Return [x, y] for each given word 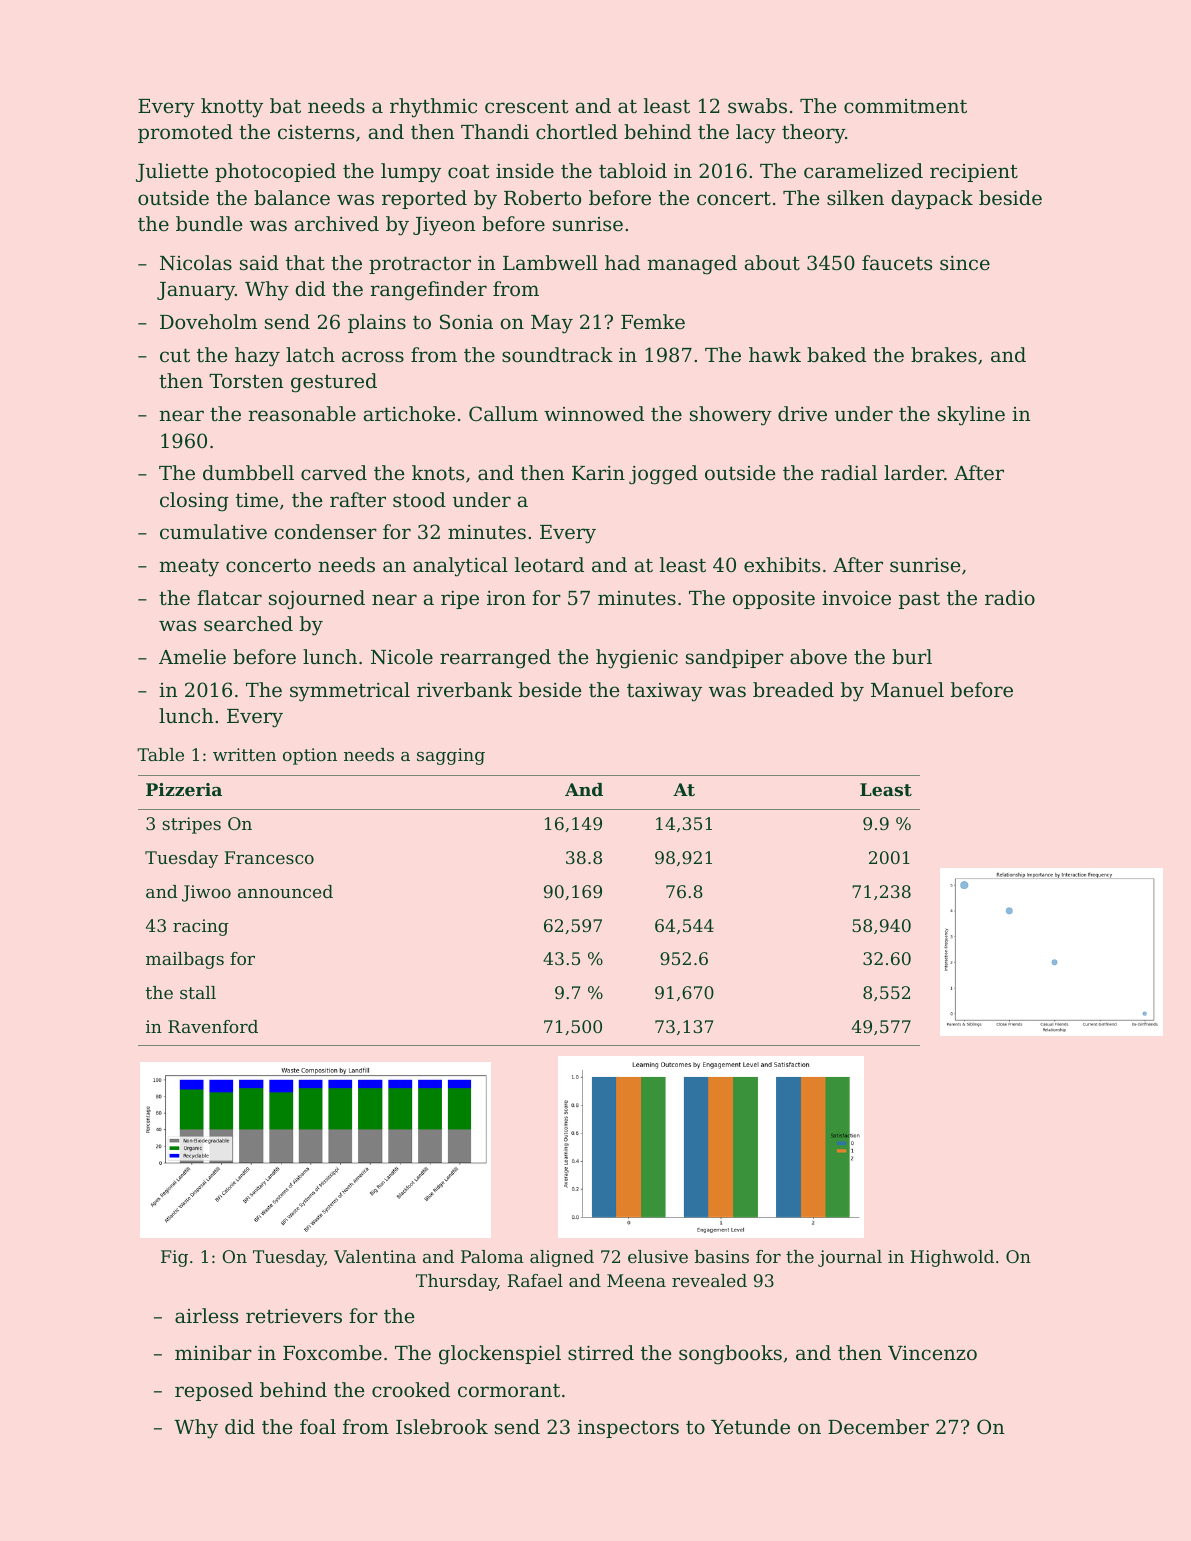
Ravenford [213, 1026]
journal [850, 1258]
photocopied [275, 172]
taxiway [664, 692]
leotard [549, 564]
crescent [526, 106]
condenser [325, 531]
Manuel [907, 689]
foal [318, 1426]
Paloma [492, 1256]
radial [849, 472]
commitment [905, 106]
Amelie [192, 656]
